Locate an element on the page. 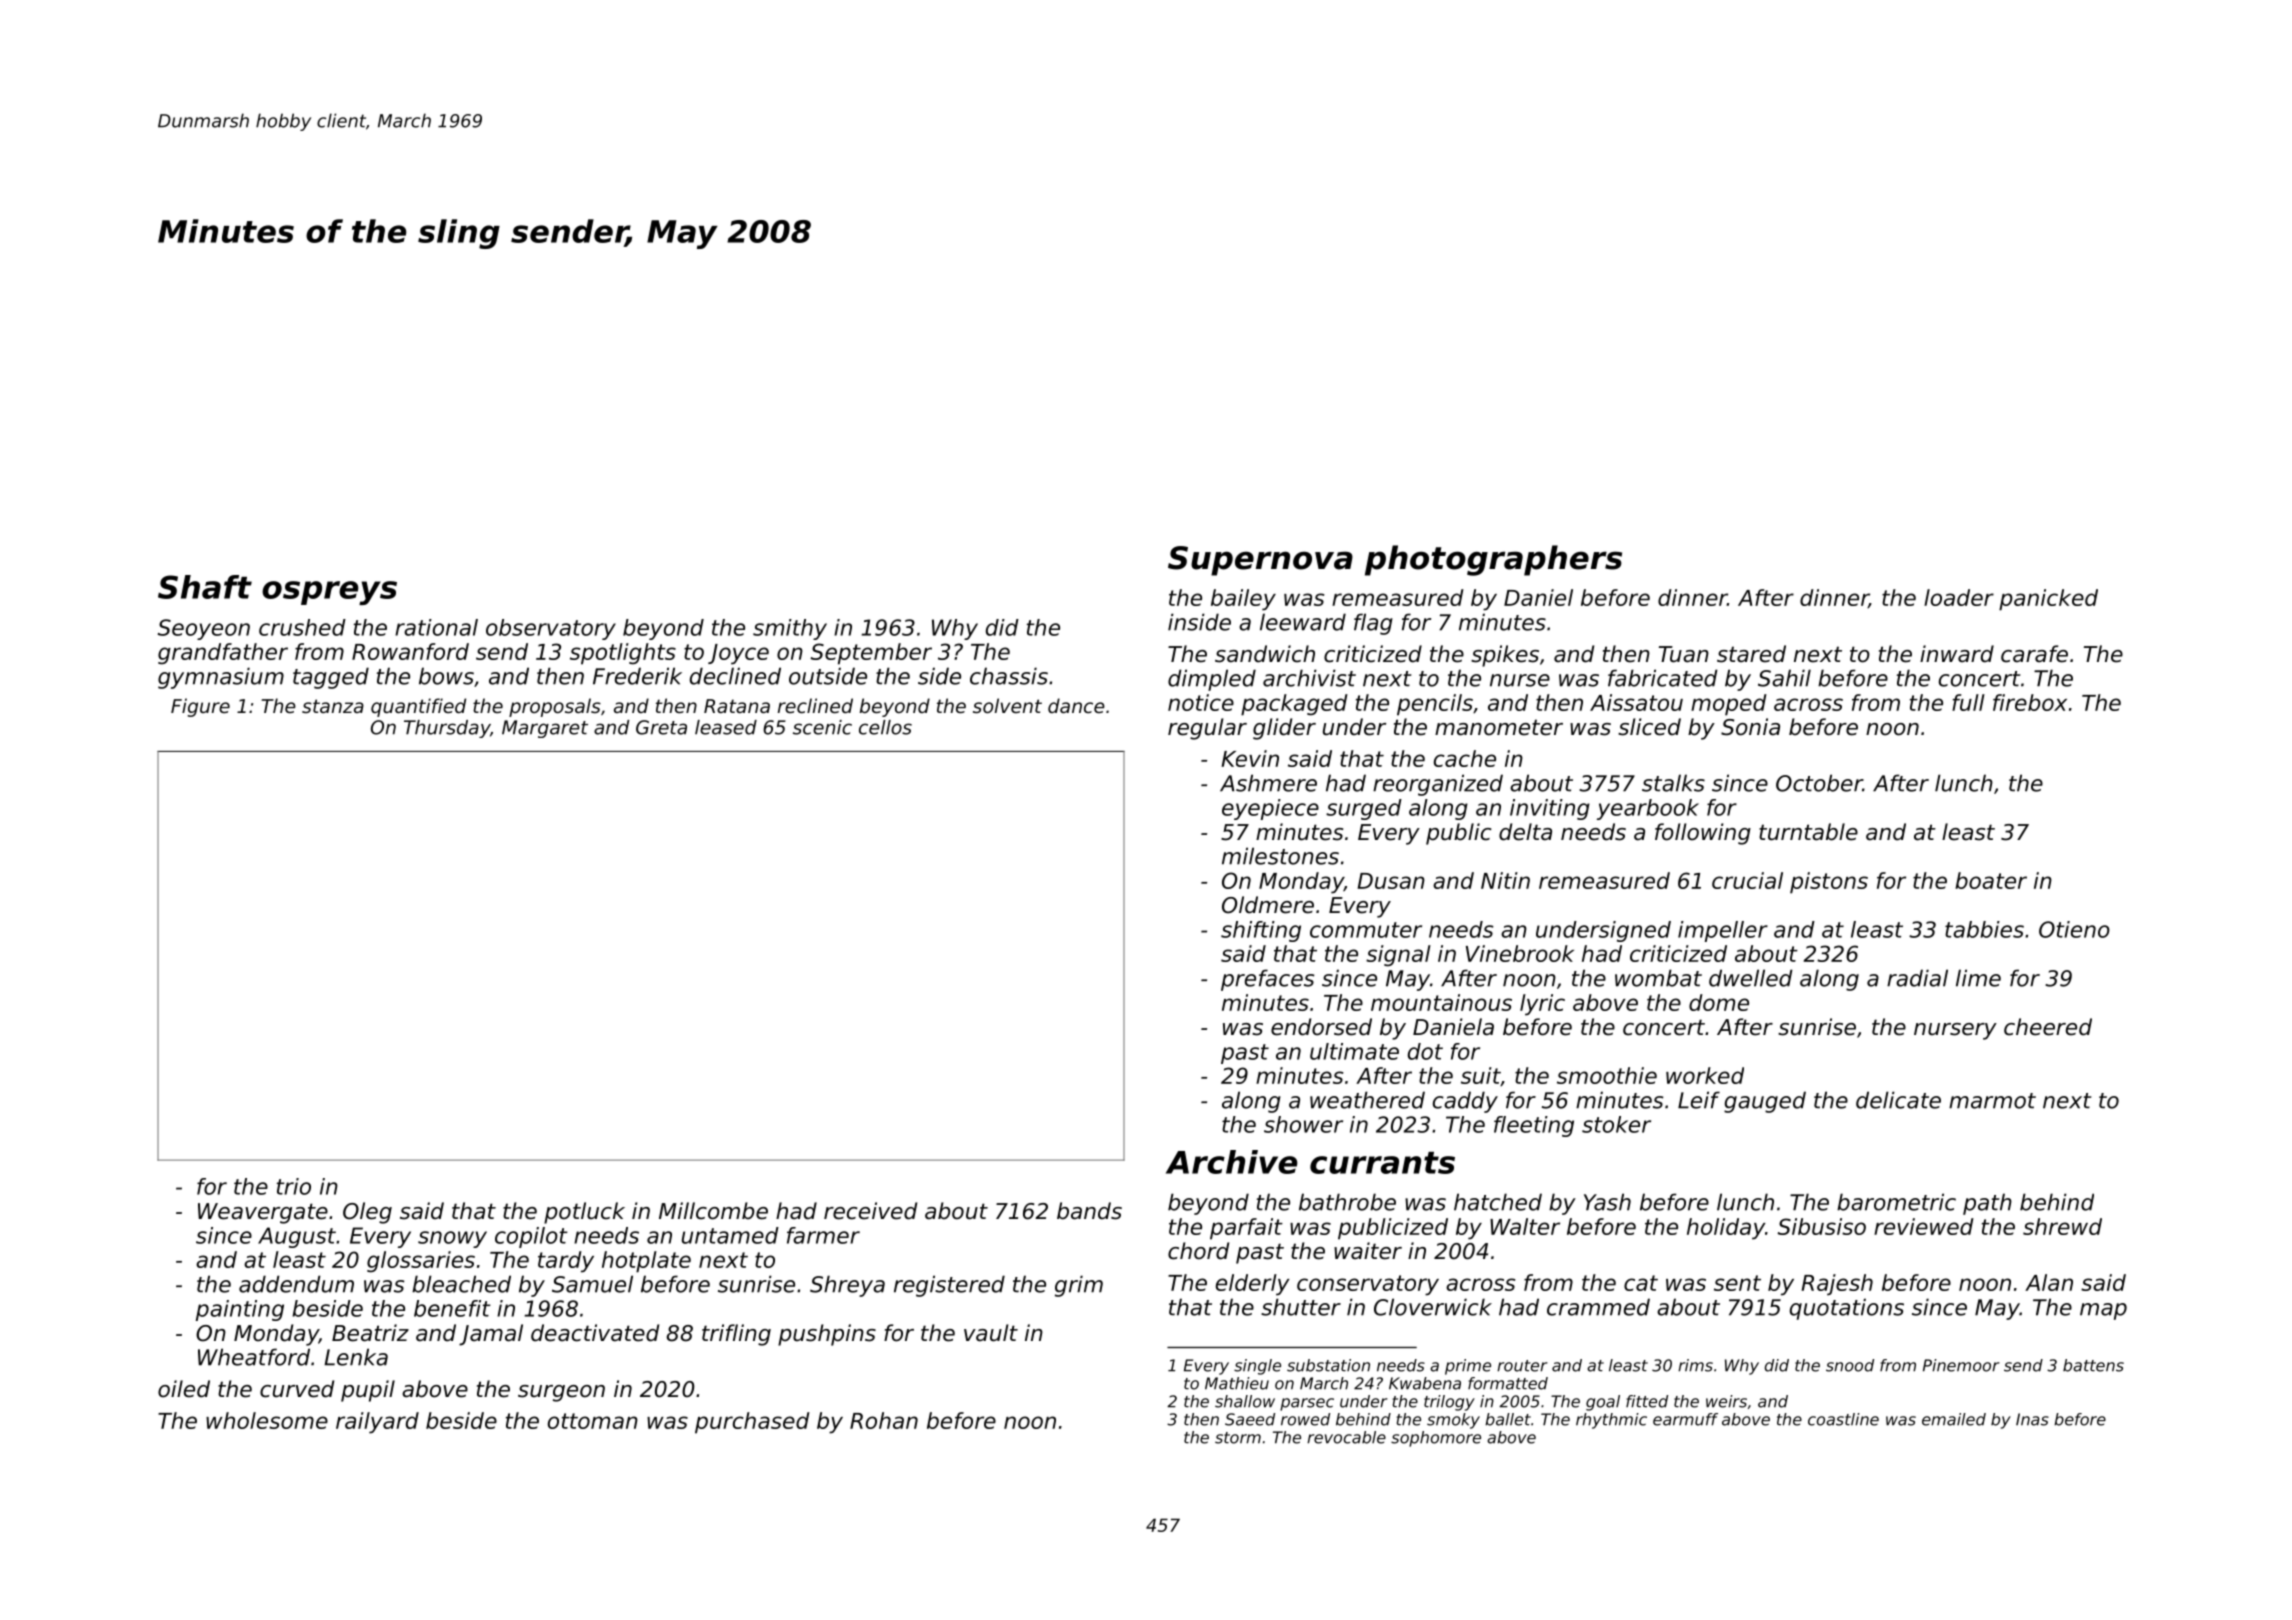 Image resolution: width=2292 pixels, height=1620 pixels. sent is located at coordinates (1737, 1283).
